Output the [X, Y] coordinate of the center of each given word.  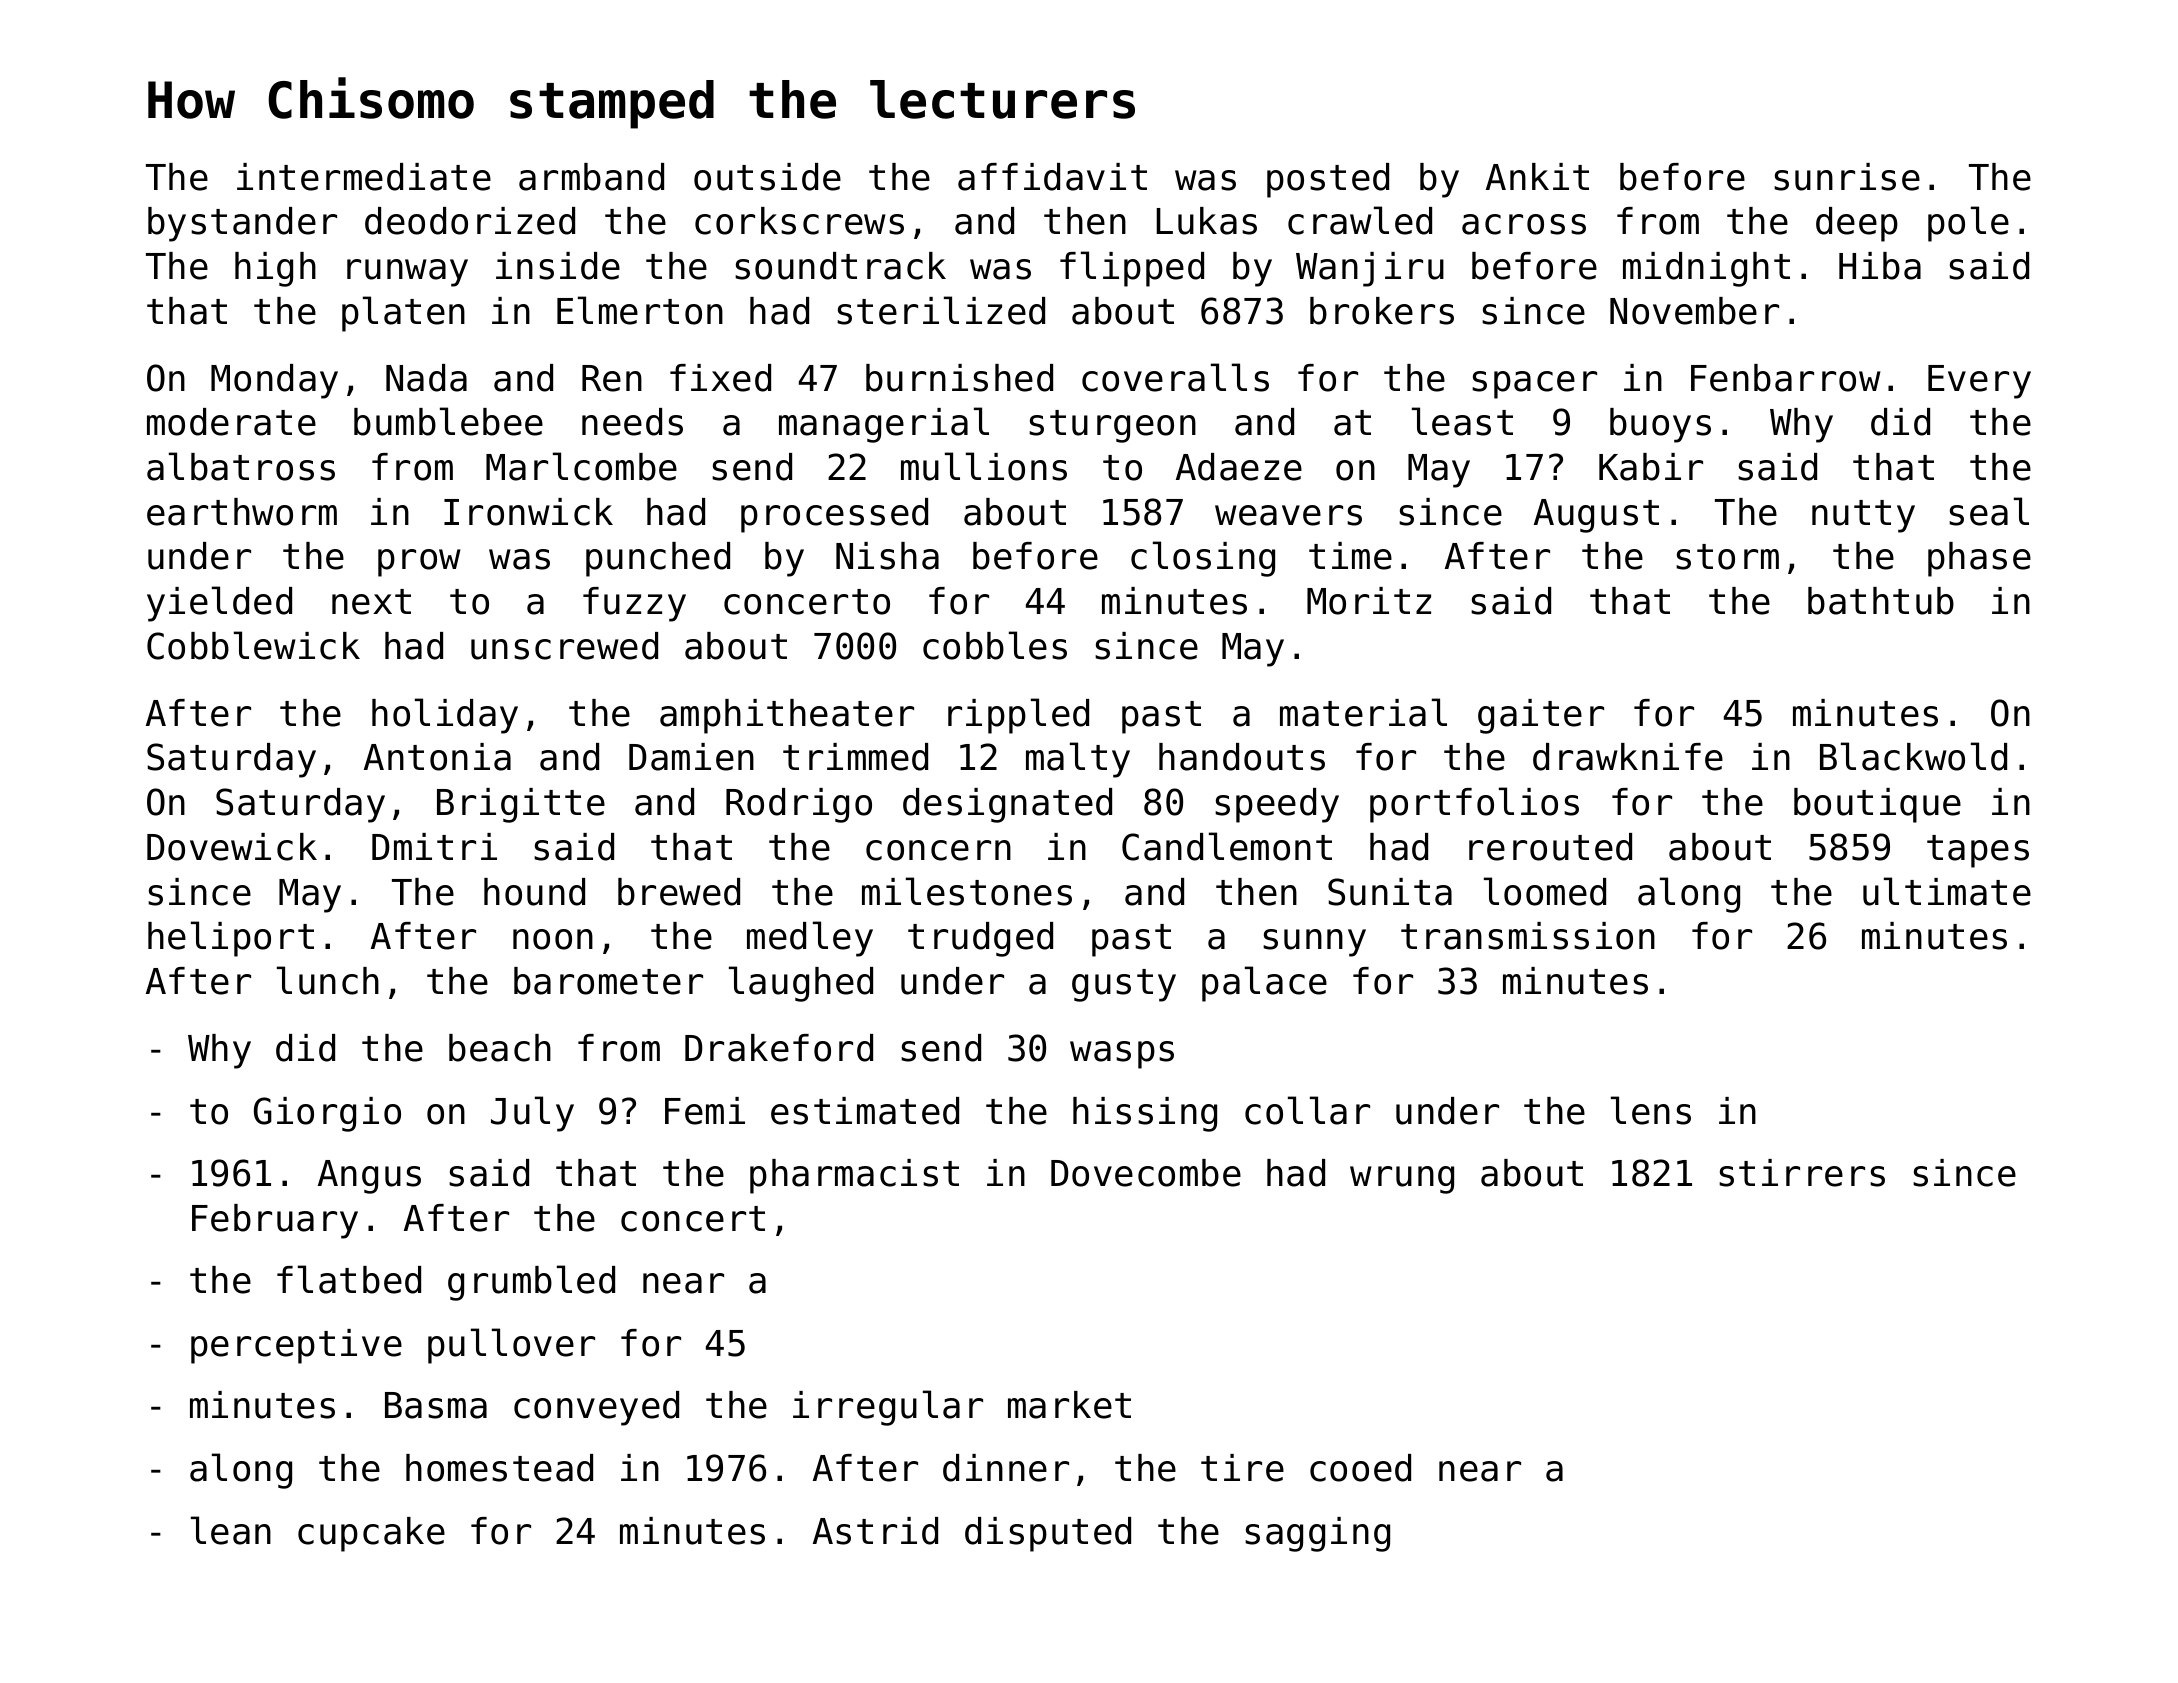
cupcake [371, 1534]
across [1524, 224]
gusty [1124, 985]
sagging [1317, 1534]
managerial [884, 425]
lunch [328, 980]
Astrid [875, 1531]
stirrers [1802, 1173]
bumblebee [448, 421]
